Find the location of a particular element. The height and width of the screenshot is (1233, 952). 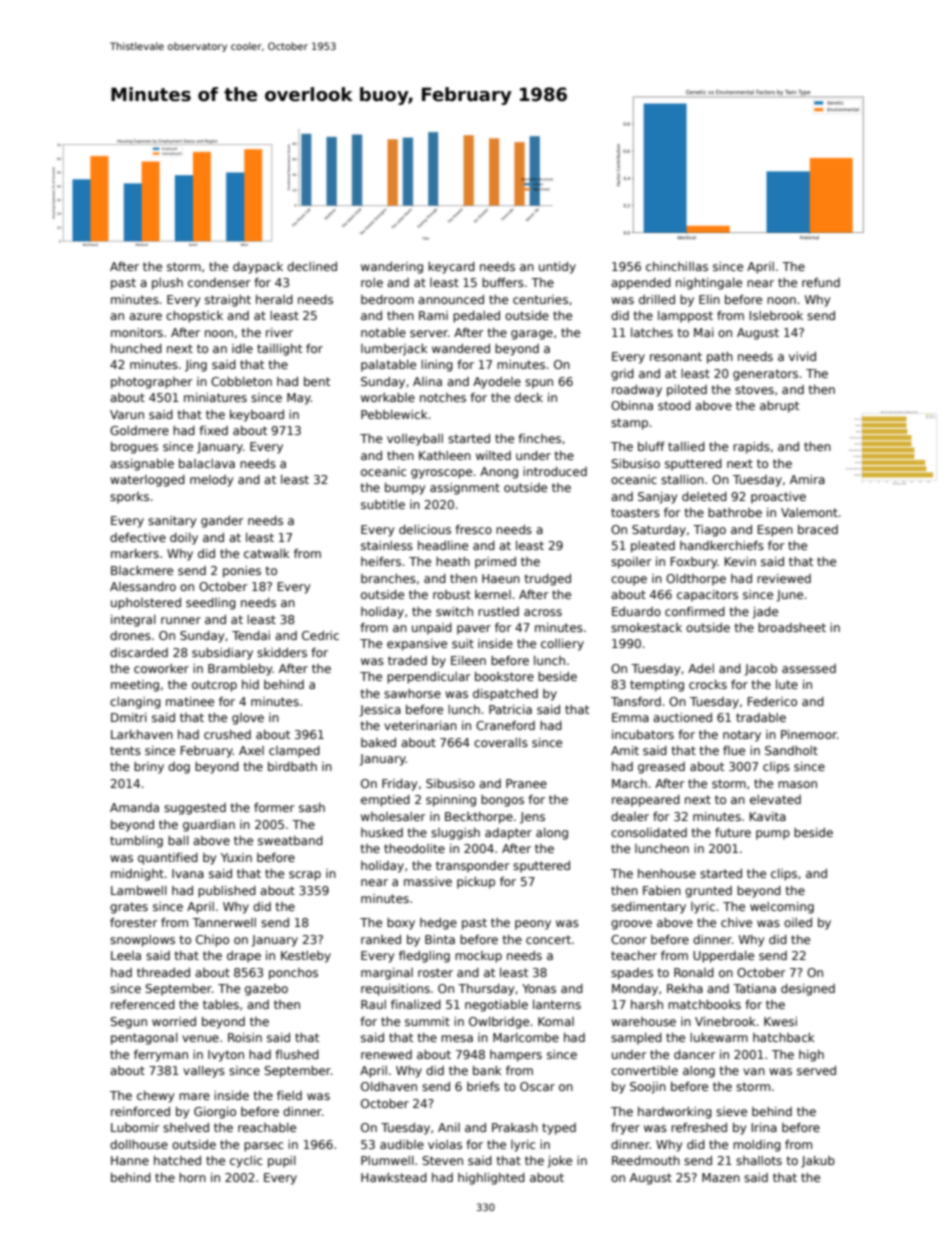

pump is located at coordinates (773, 835).
